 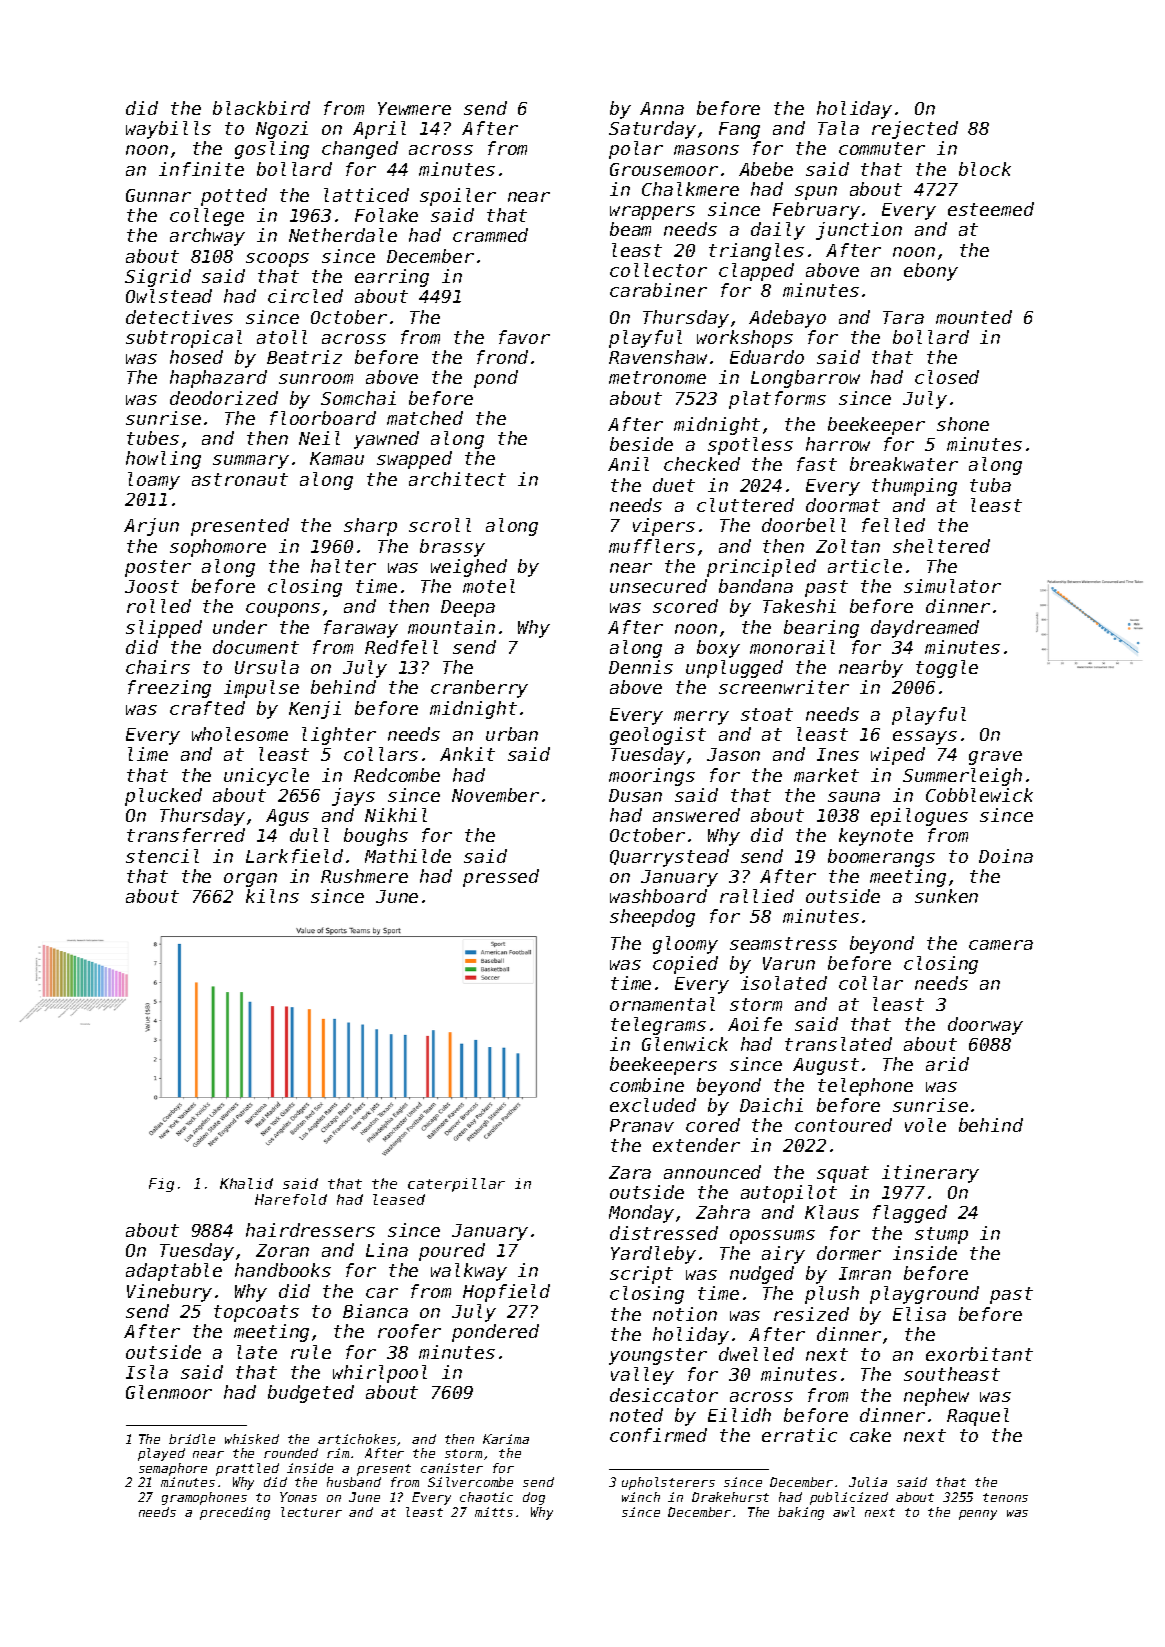 I want to click on Drakehurst, so click(x=730, y=1497).
